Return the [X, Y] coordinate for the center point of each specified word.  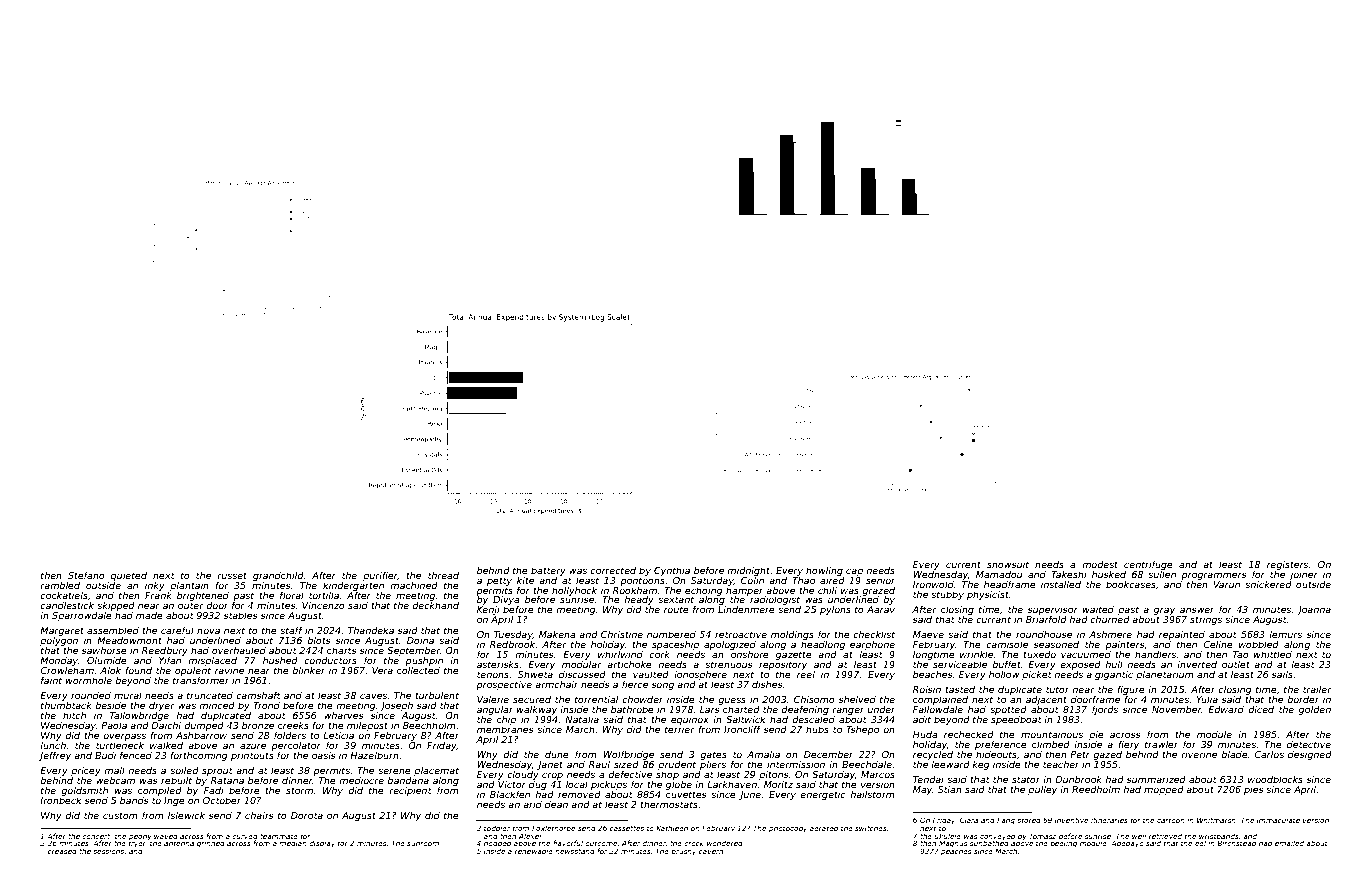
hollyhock [574, 591]
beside [110, 705]
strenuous [729, 664]
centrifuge [1148, 565]
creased [62, 851]
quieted [129, 576]
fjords [1105, 710]
